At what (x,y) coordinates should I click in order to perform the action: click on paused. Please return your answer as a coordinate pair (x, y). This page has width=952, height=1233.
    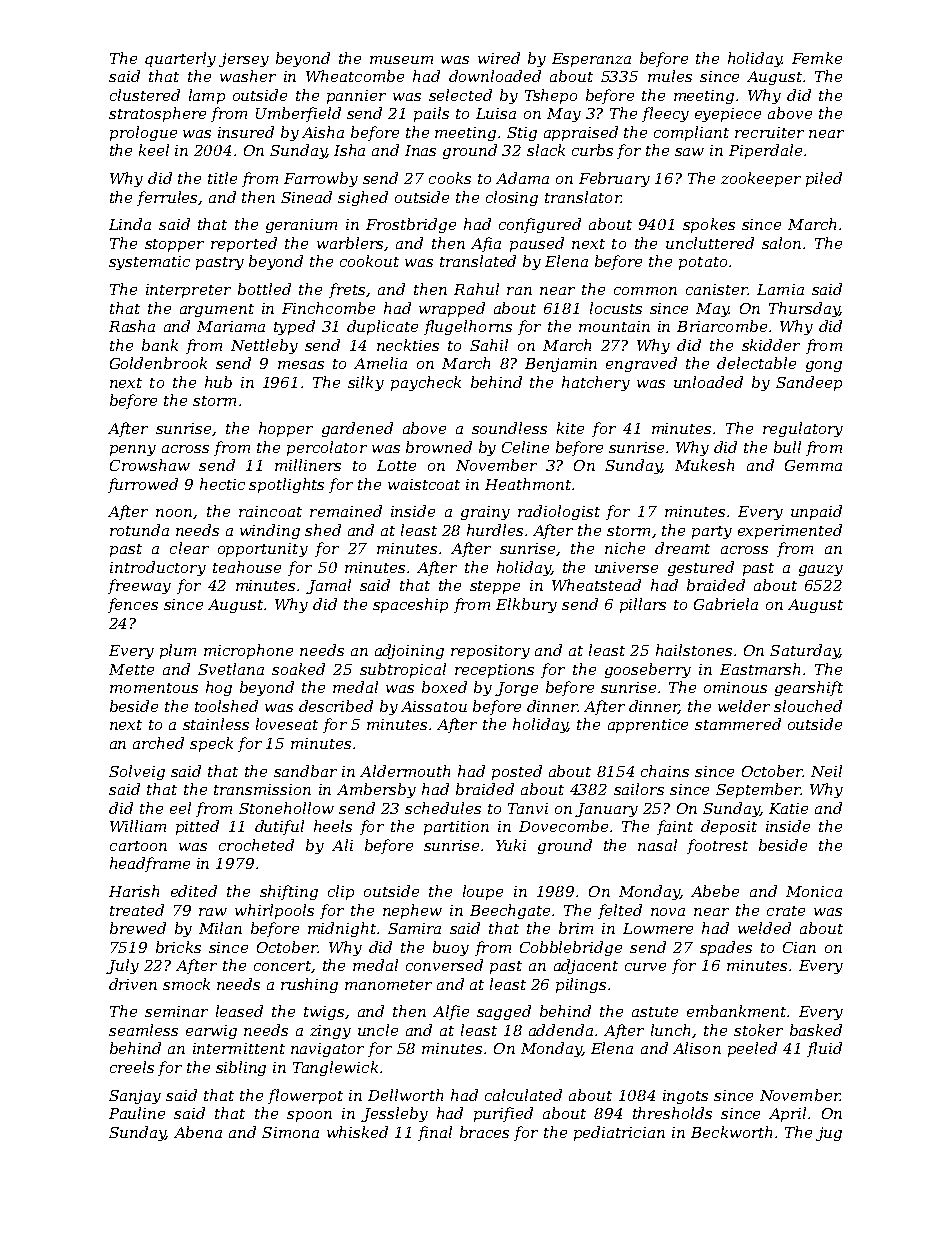
    Looking at the image, I should click on (537, 244).
